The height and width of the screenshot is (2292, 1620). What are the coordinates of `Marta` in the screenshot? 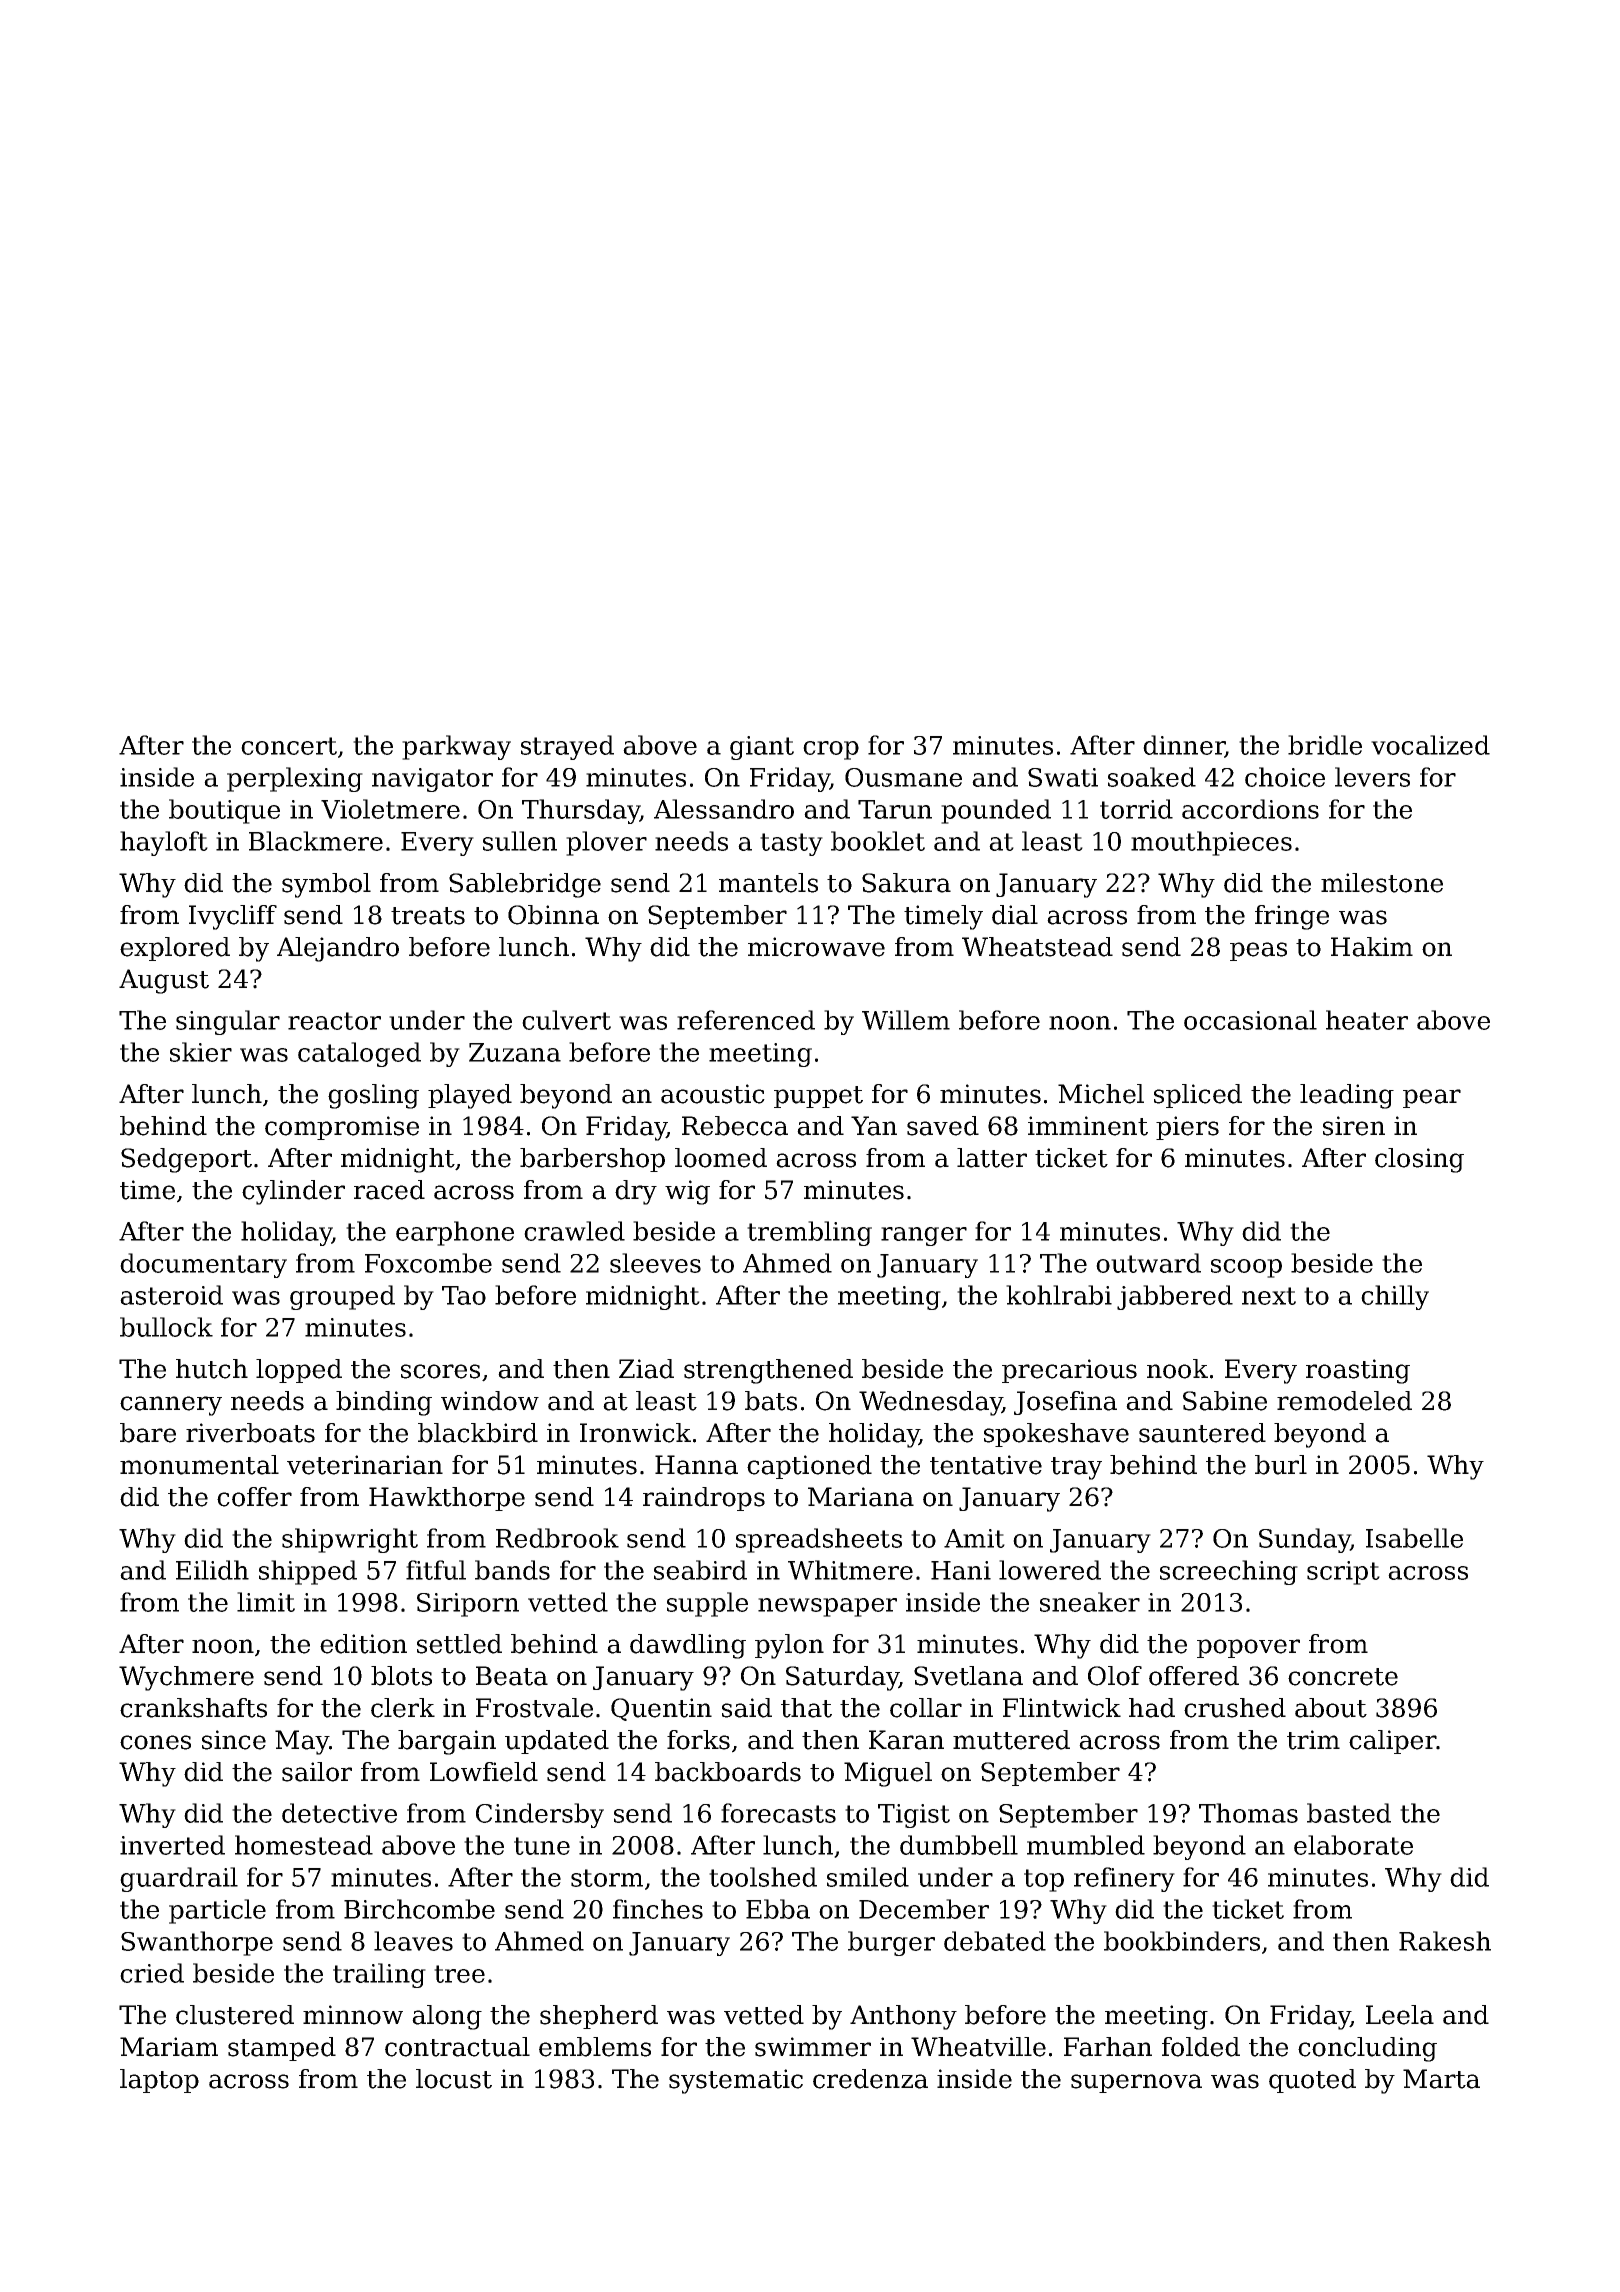 It's located at (1441, 2079).
